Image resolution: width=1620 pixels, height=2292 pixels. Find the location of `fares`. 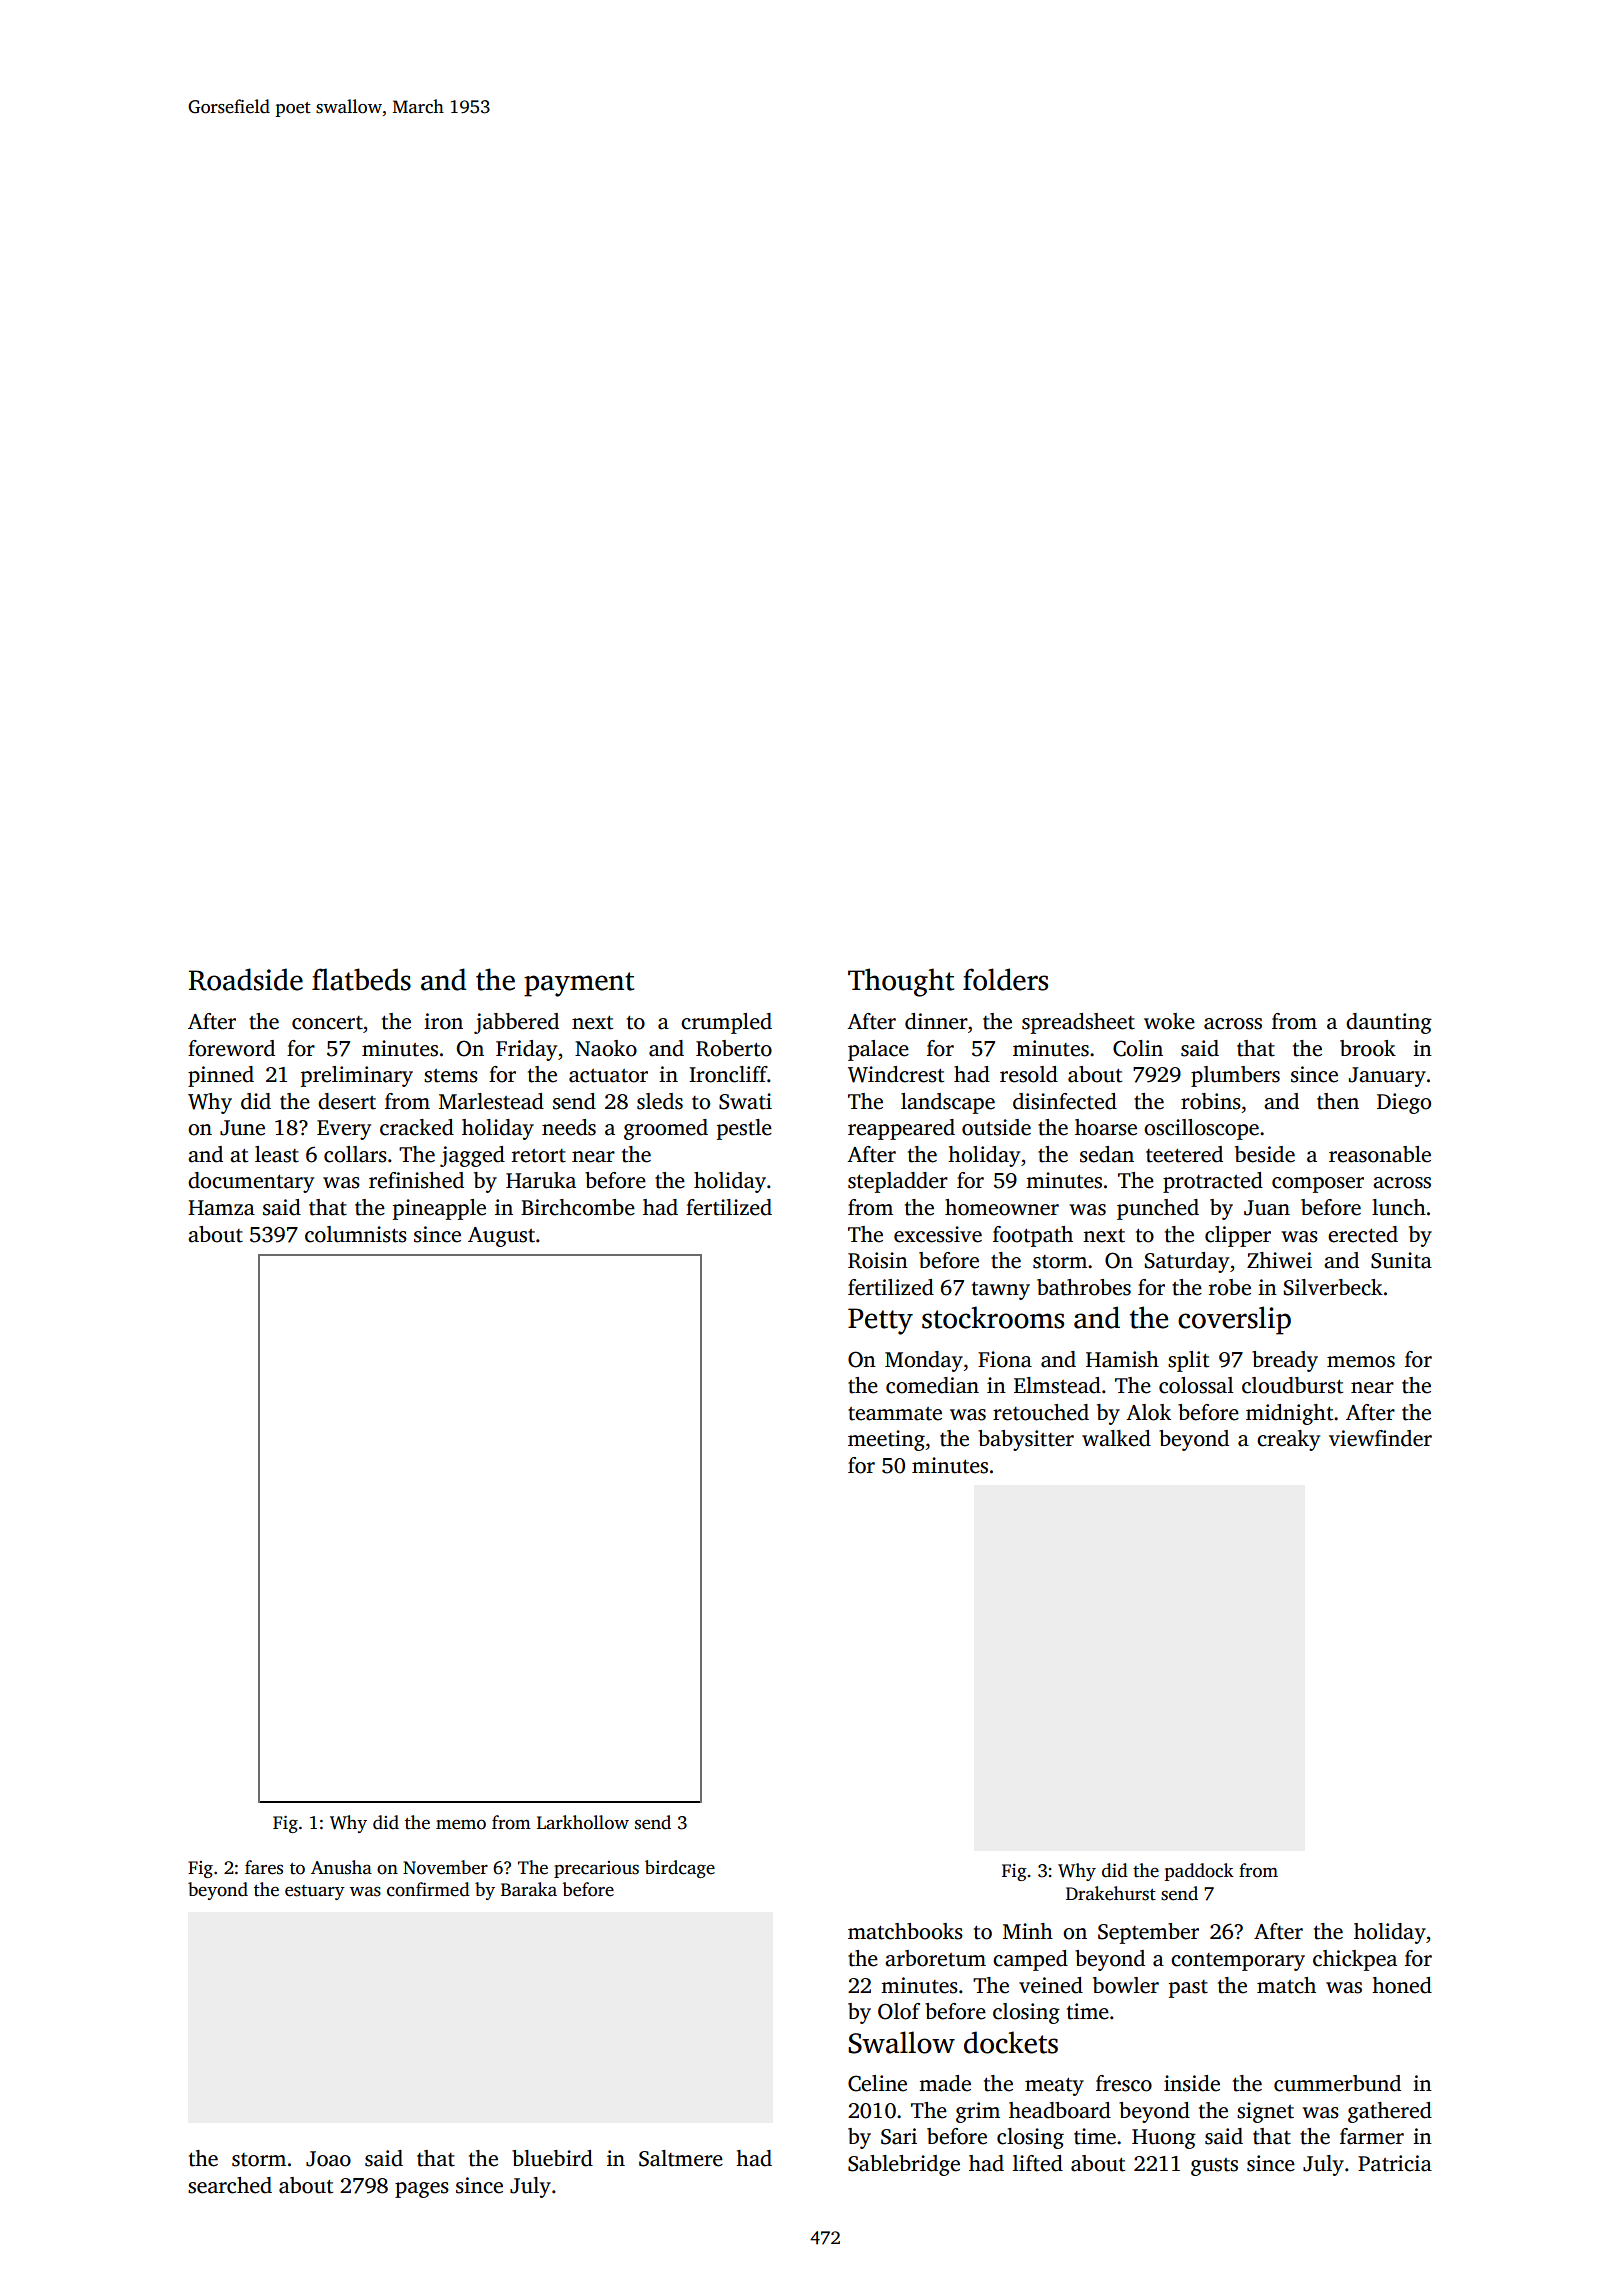

fares is located at coordinates (264, 1867).
